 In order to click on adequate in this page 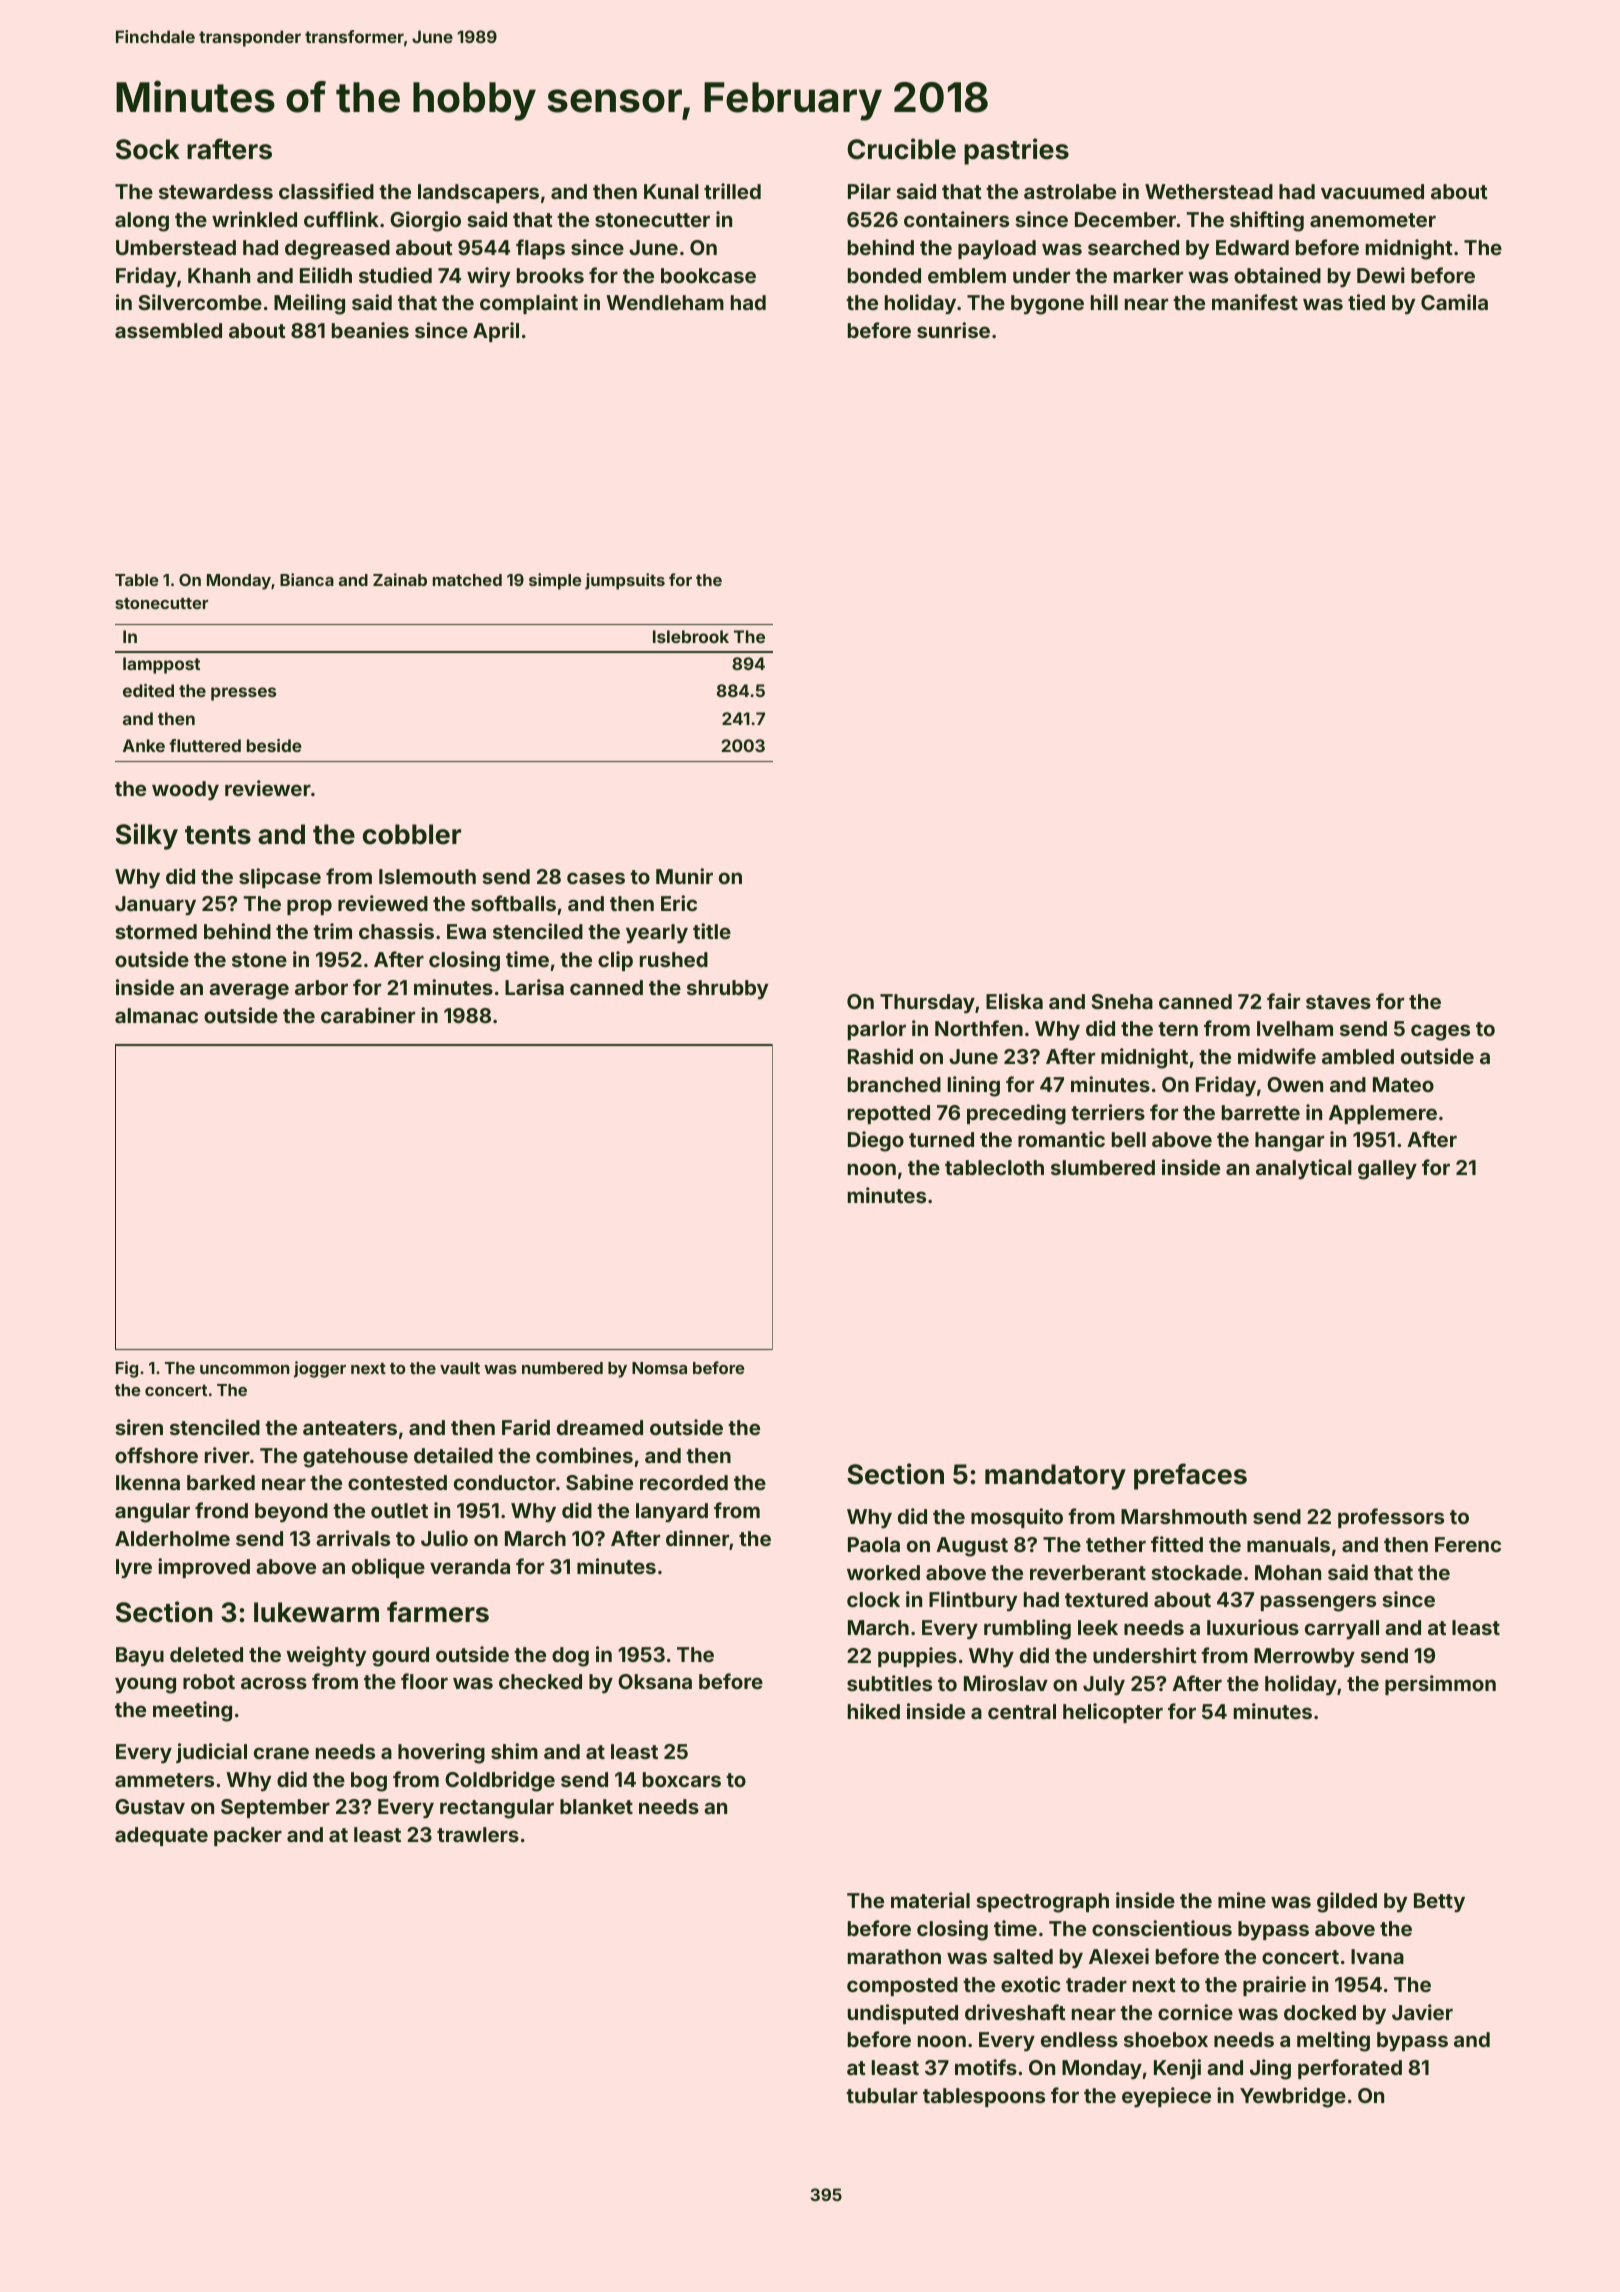, I will do `click(161, 1836)`.
